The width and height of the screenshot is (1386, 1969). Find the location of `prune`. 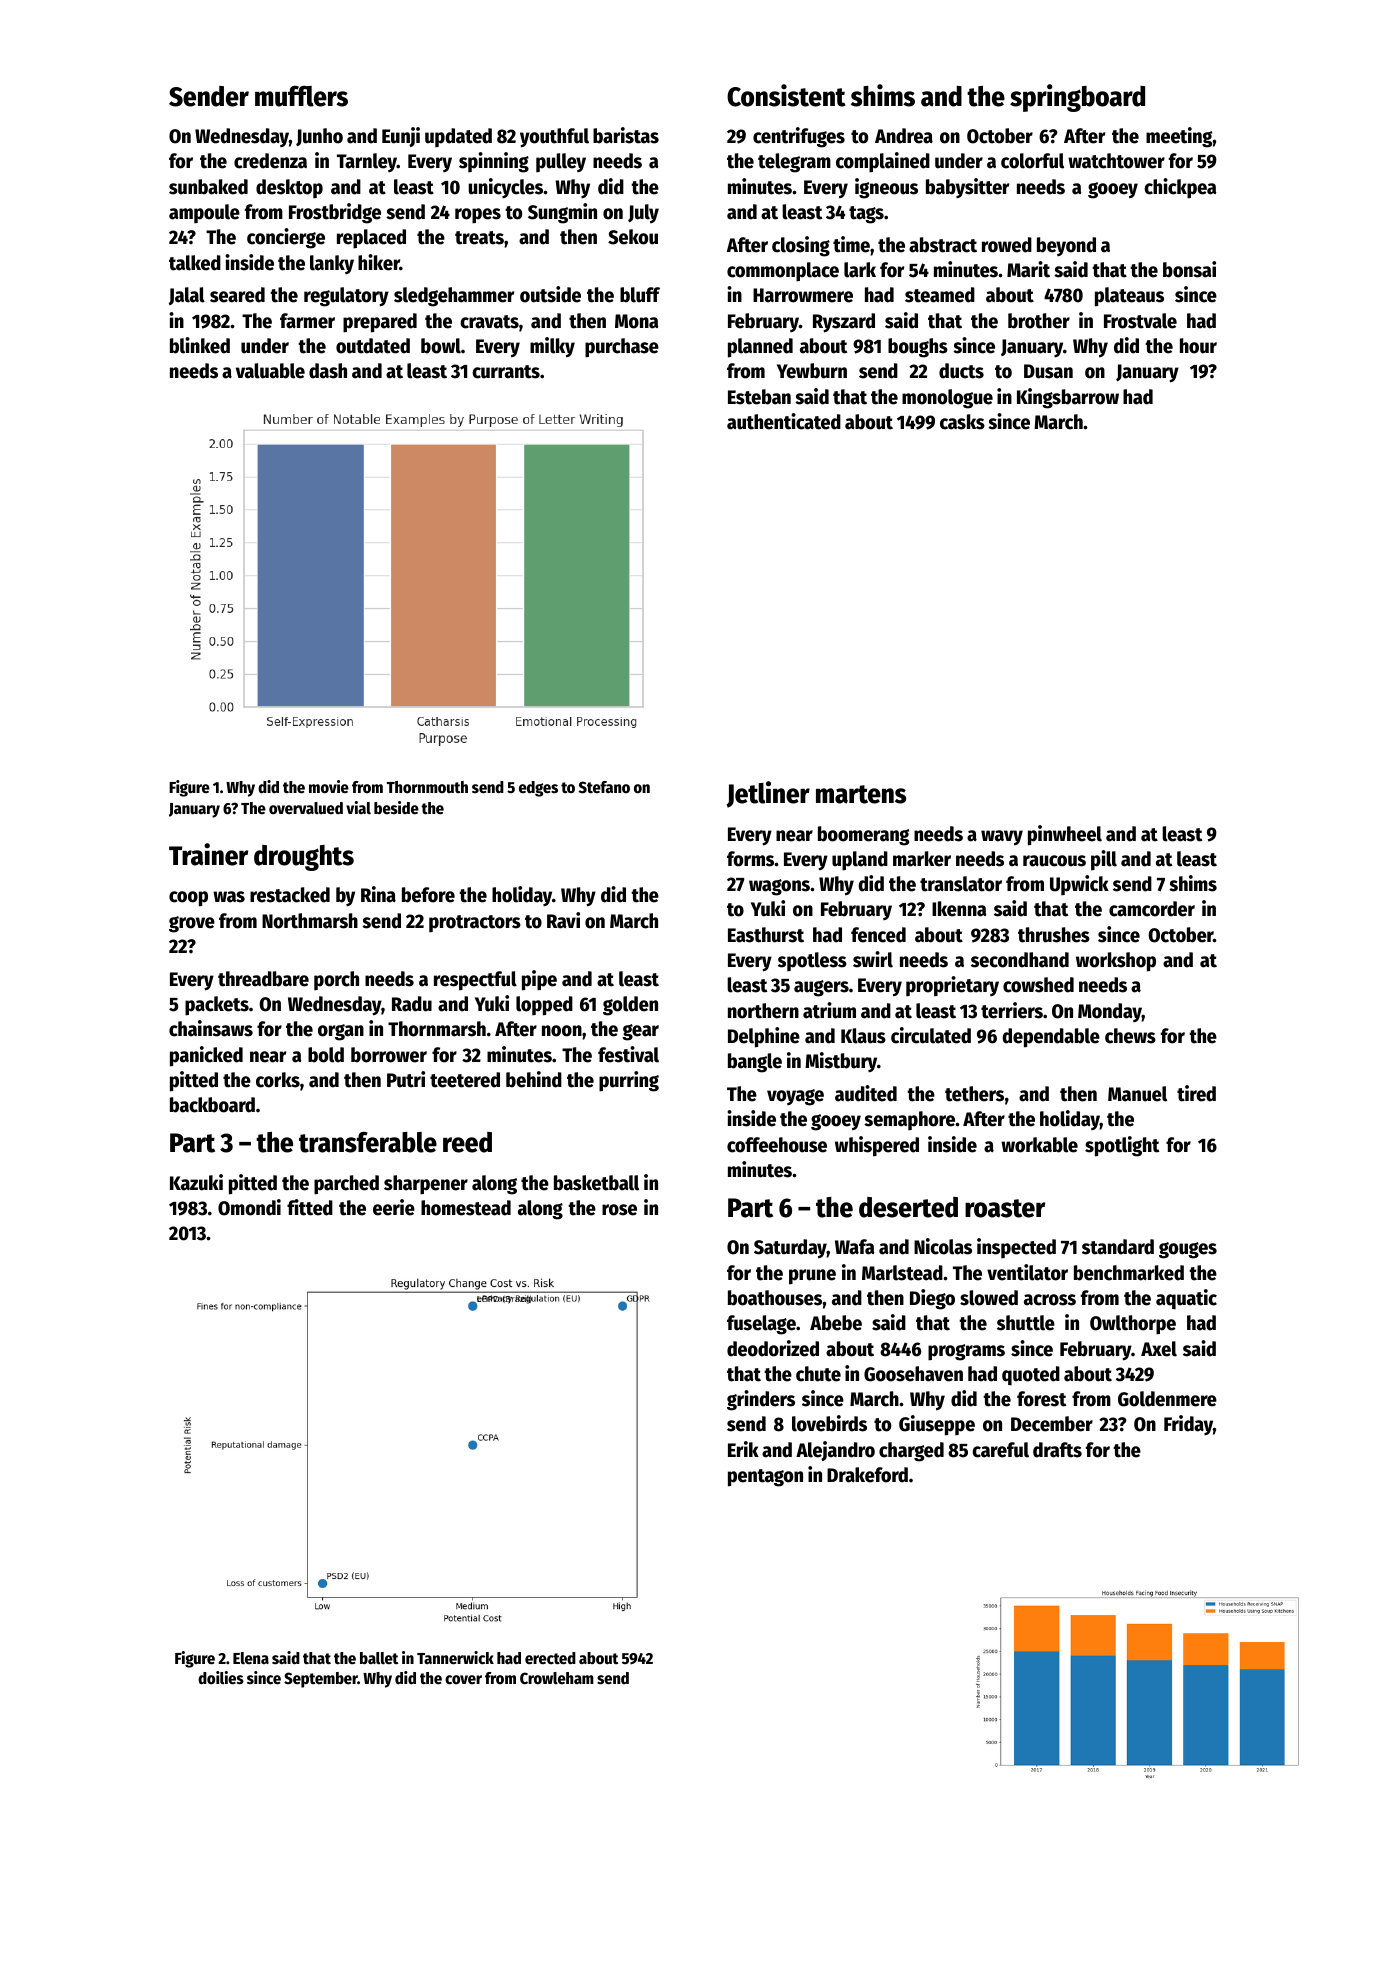

prune is located at coordinates (812, 1277).
